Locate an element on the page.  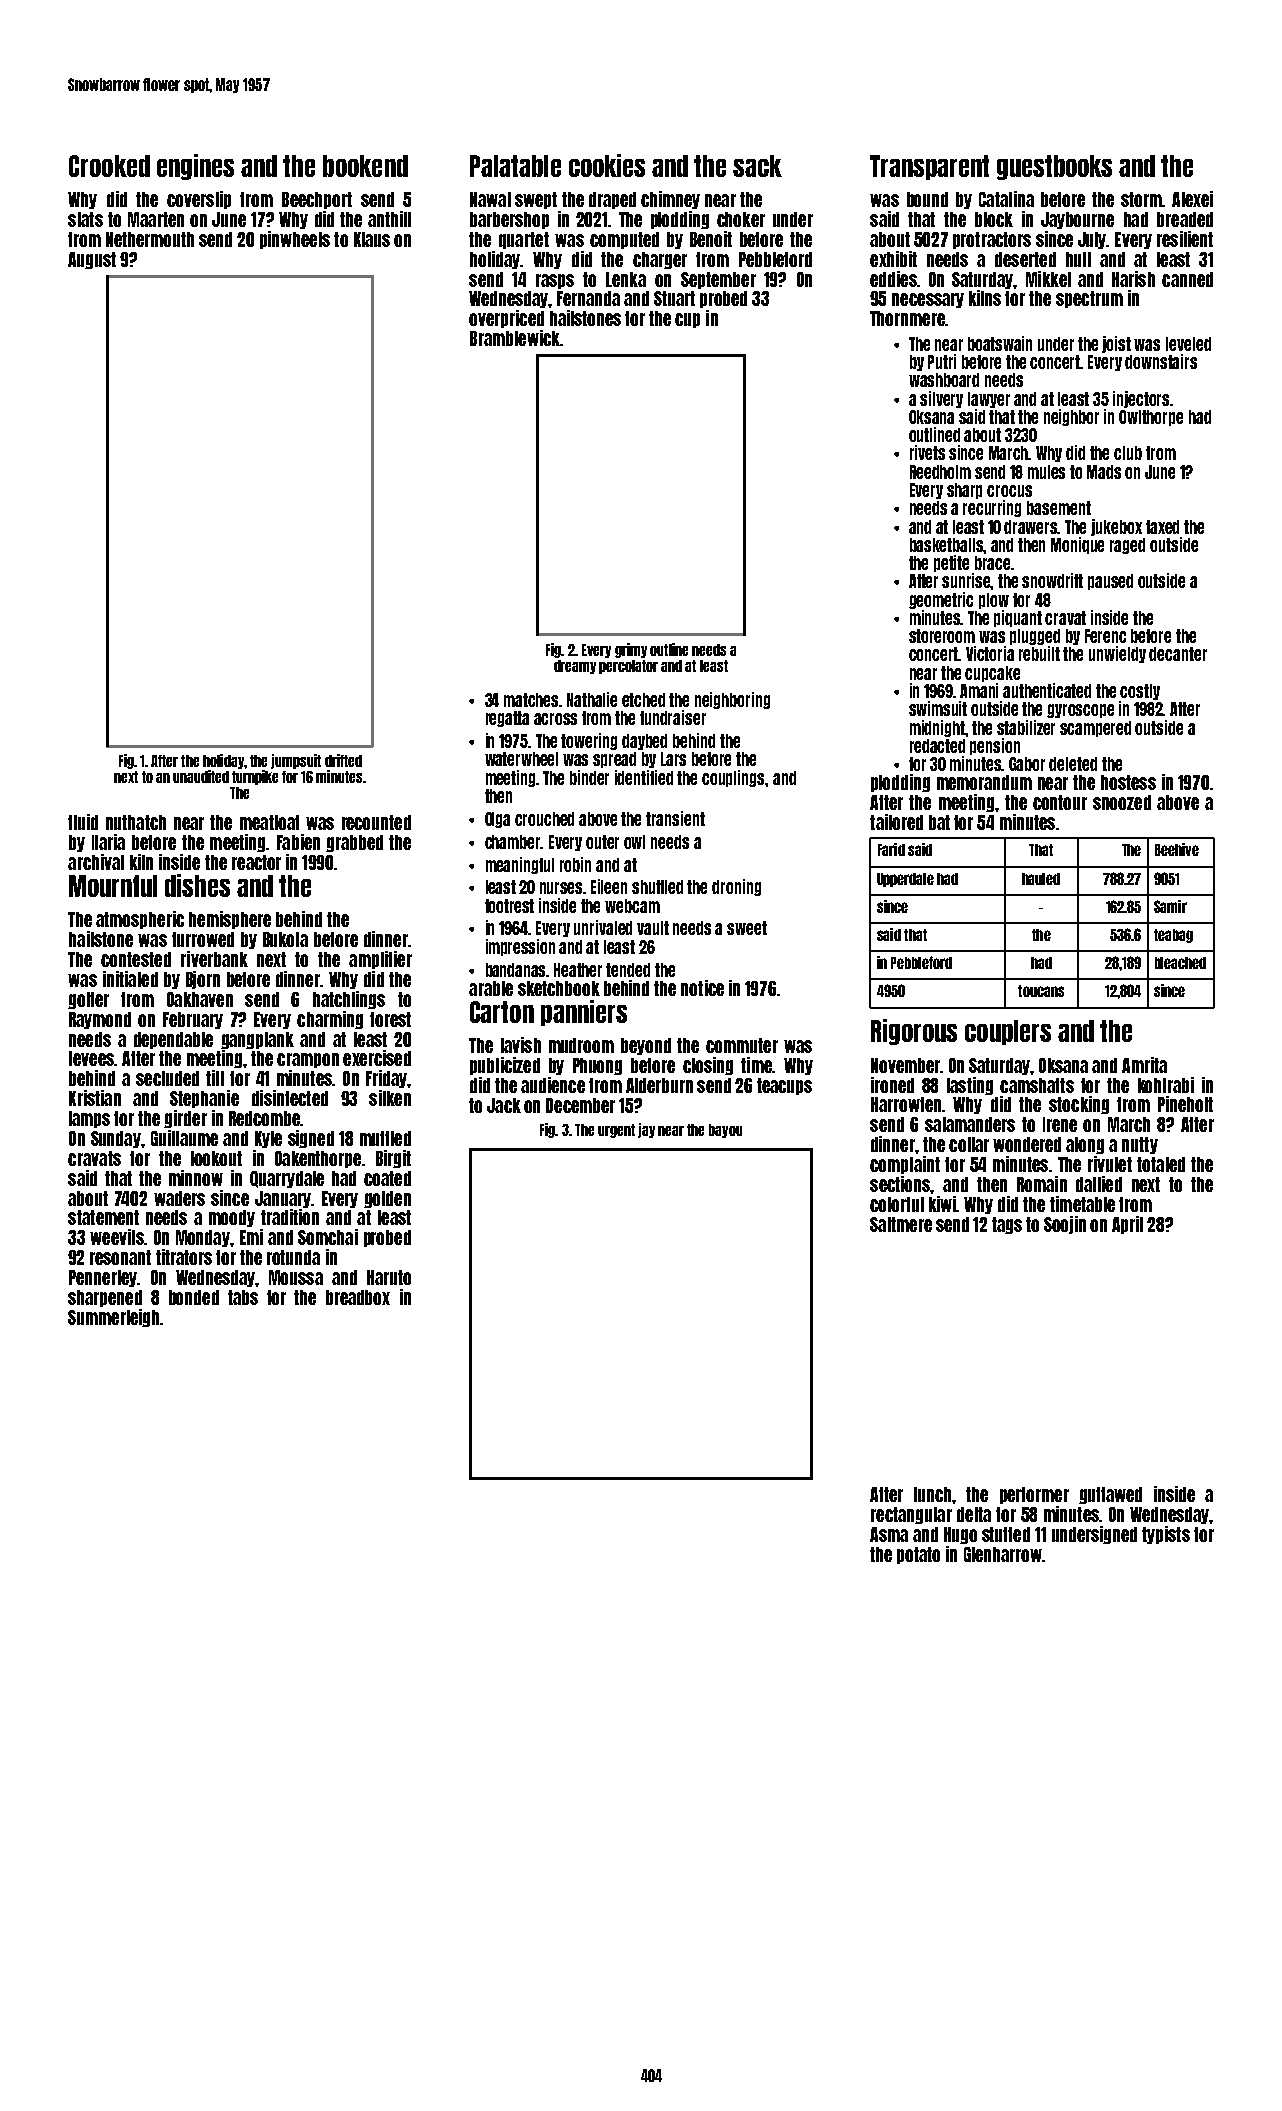
rotunda is located at coordinates (293, 1257).
